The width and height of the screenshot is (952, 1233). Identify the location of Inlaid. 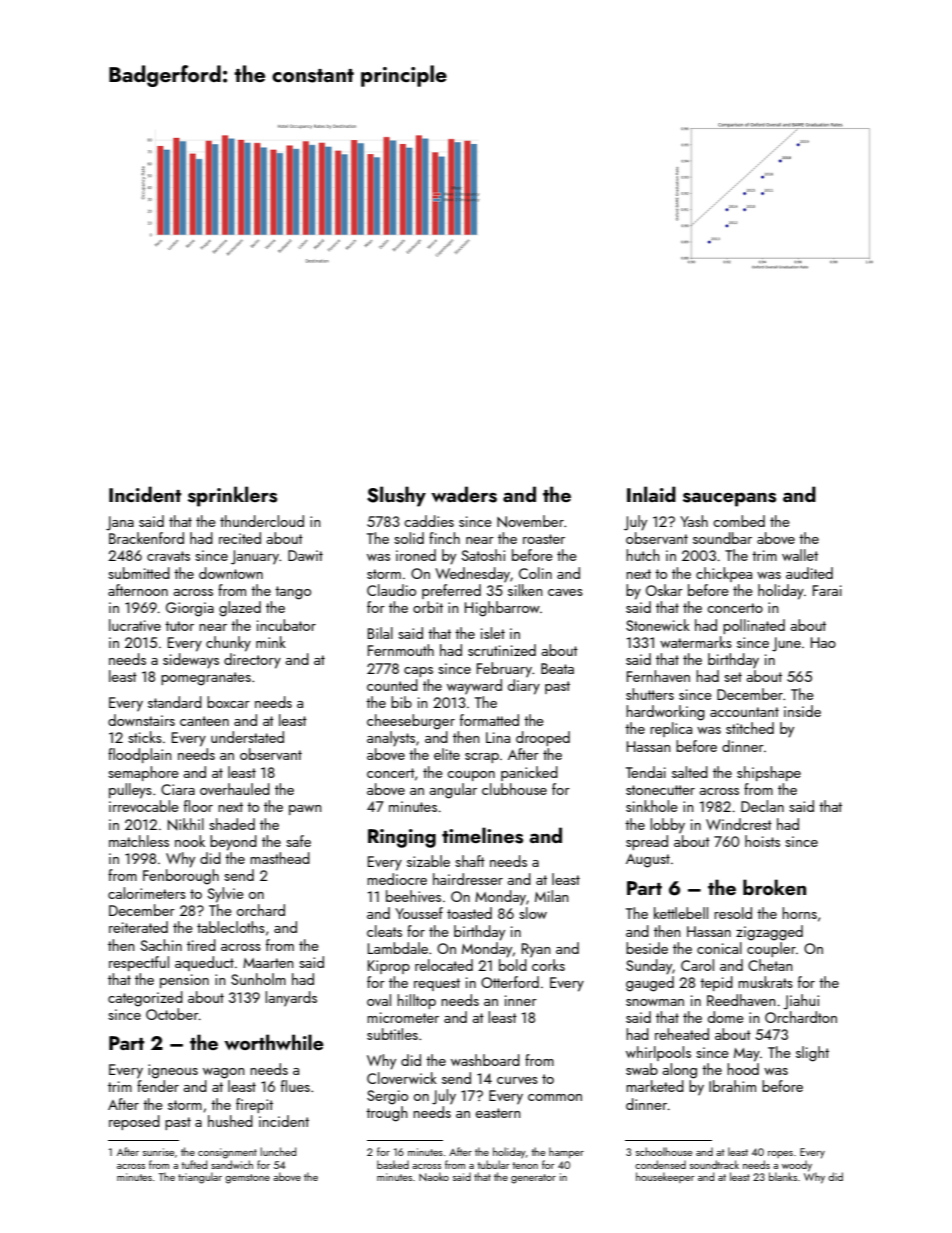
(651, 494).
